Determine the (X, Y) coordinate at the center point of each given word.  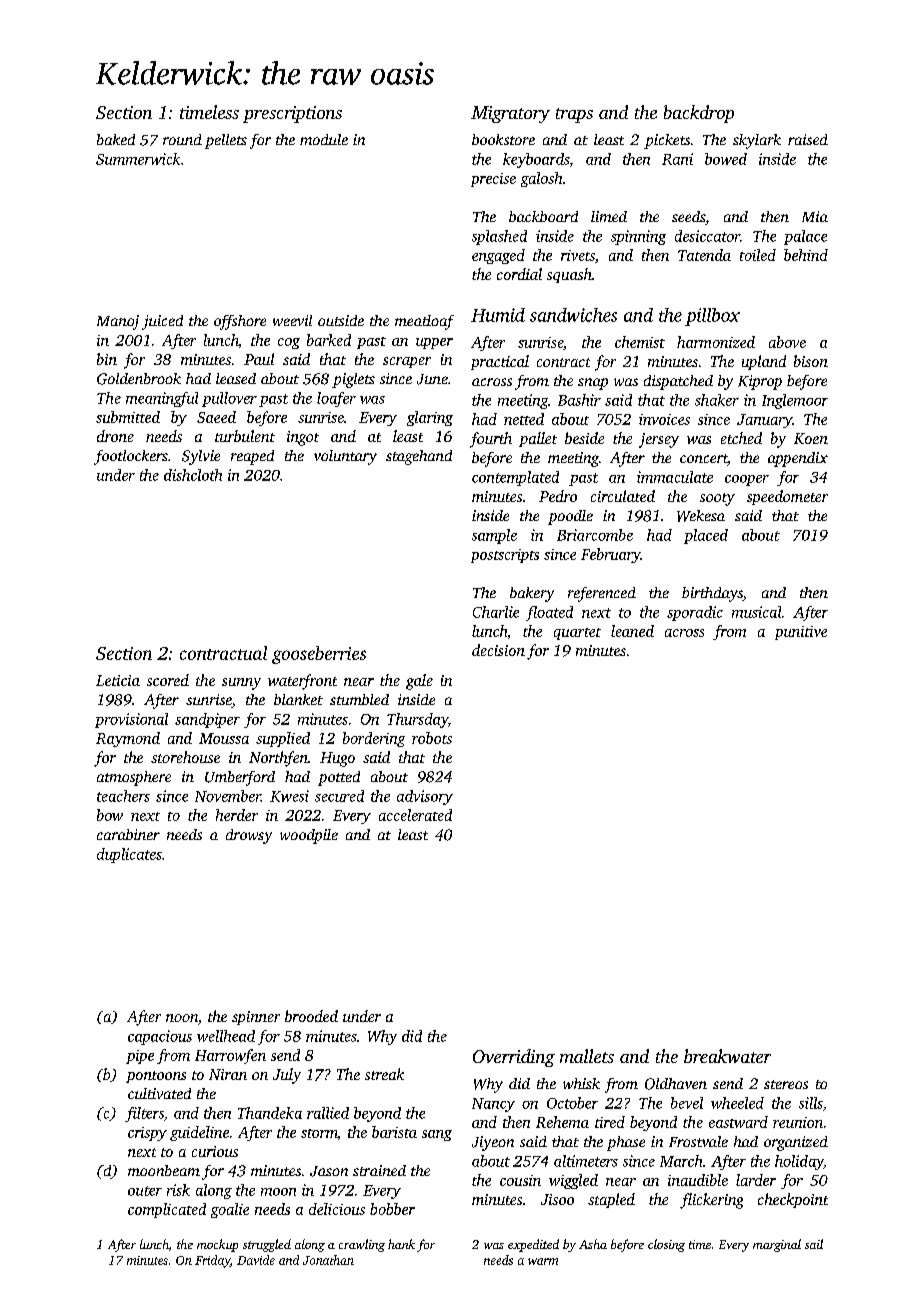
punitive (801, 633)
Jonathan (328, 1260)
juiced (162, 322)
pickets (667, 141)
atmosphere (134, 778)
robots (432, 738)
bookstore (503, 139)
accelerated (415, 815)
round (182, 139)
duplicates (129, 855)
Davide (256, 1260)
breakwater (727, 1056)
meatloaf (424, 322)
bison (811, 361)
